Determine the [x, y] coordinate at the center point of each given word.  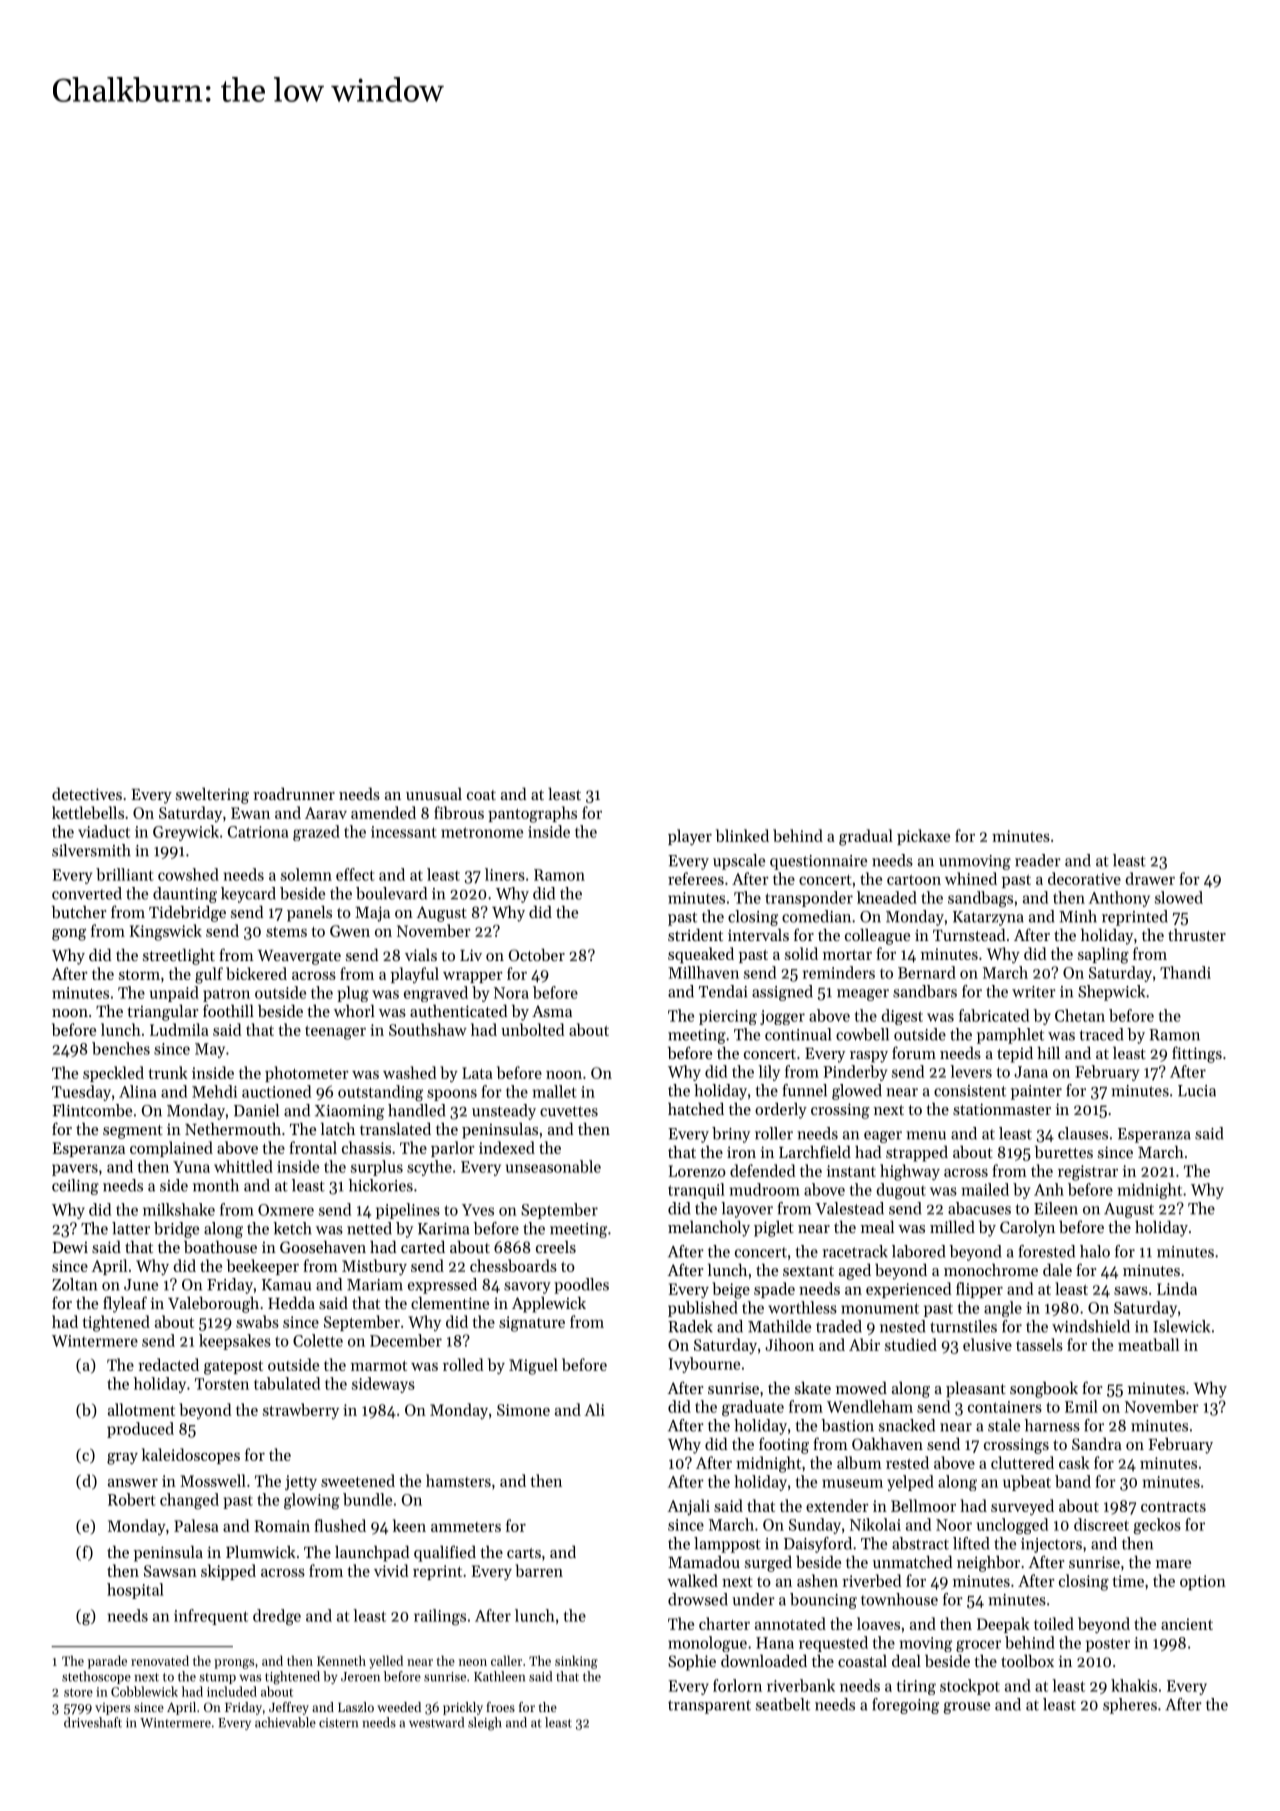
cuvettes [569, 1111]
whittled [243, 1166]
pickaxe [923, 837]
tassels [1039, 1344]
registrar [1088, 1173]
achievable [285, 1722]
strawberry [301, 1411]
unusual [434, 793]
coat [481, 795]
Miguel [533, 1366]
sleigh [485, 1724]
